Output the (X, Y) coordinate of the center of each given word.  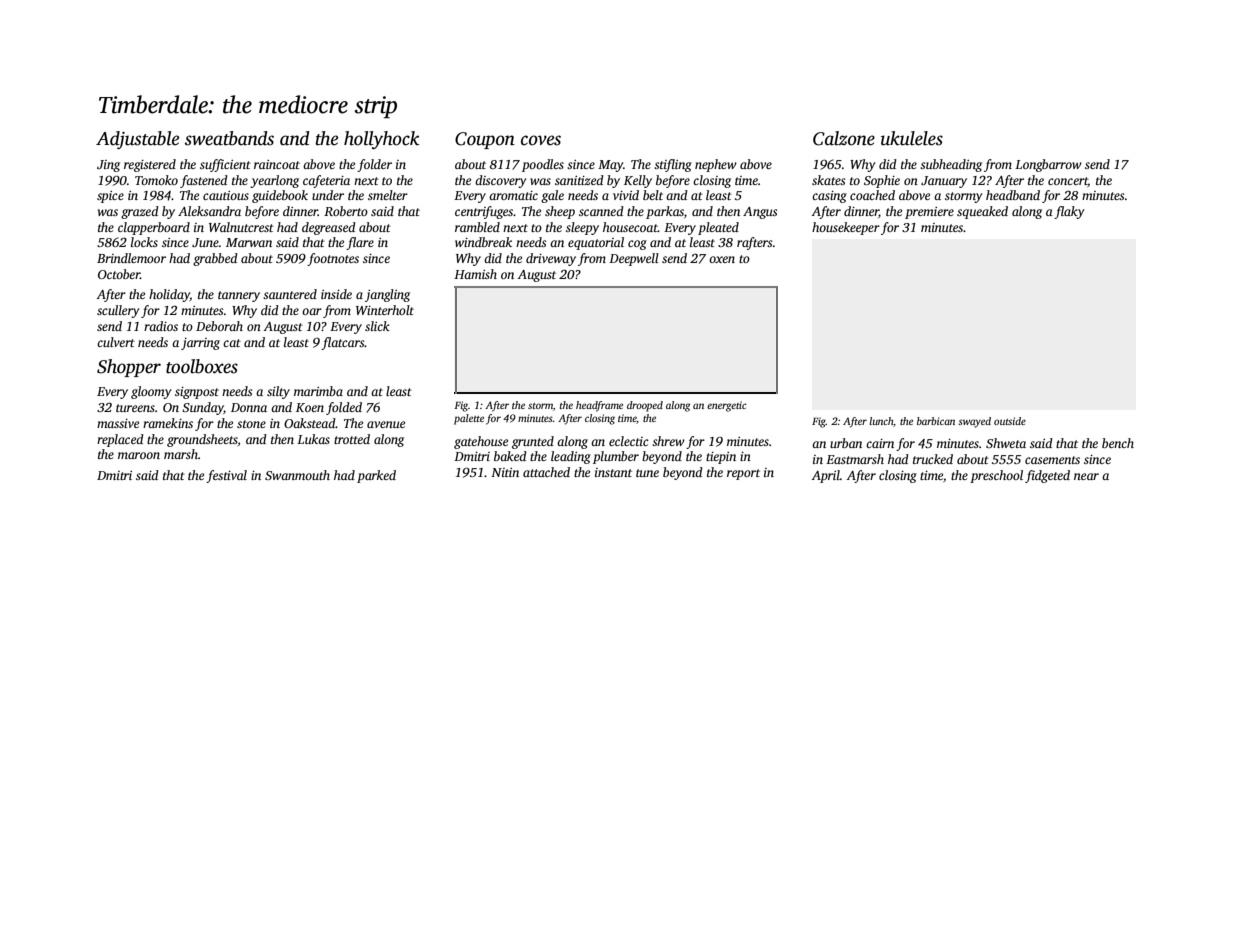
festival (226, 476)
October (119, 274)
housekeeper (846, 228)
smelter (388, 195)
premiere (929, 213)
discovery (500, 181)
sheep (560, 212)
